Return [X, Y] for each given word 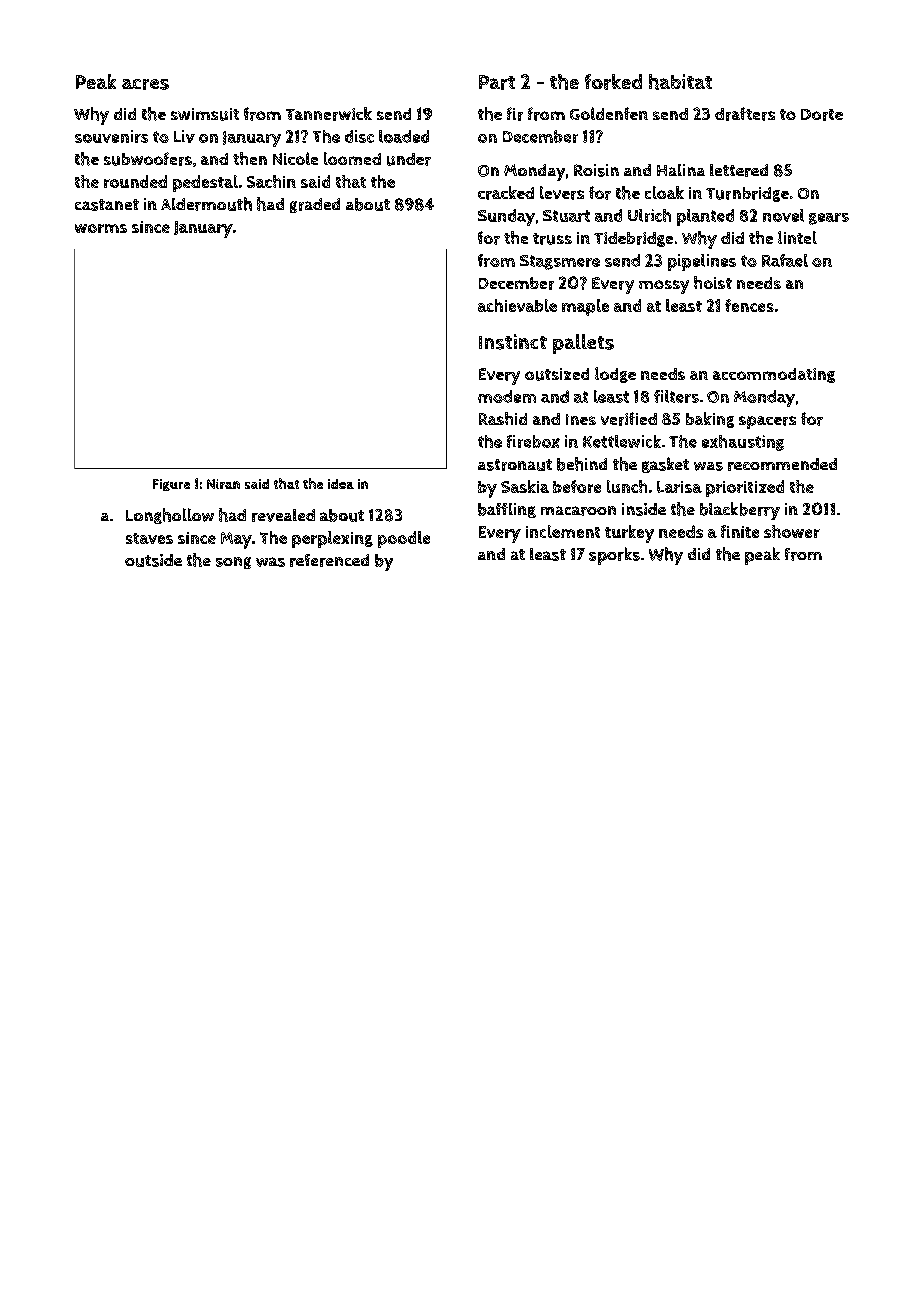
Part [497, 82]
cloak [664, 192]
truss [552, 239]
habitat [680, 82]
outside [153, 560]
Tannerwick [329, 114]
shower [792, 531]
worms [101, 228]
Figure [171, 485]
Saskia [525, 486]
